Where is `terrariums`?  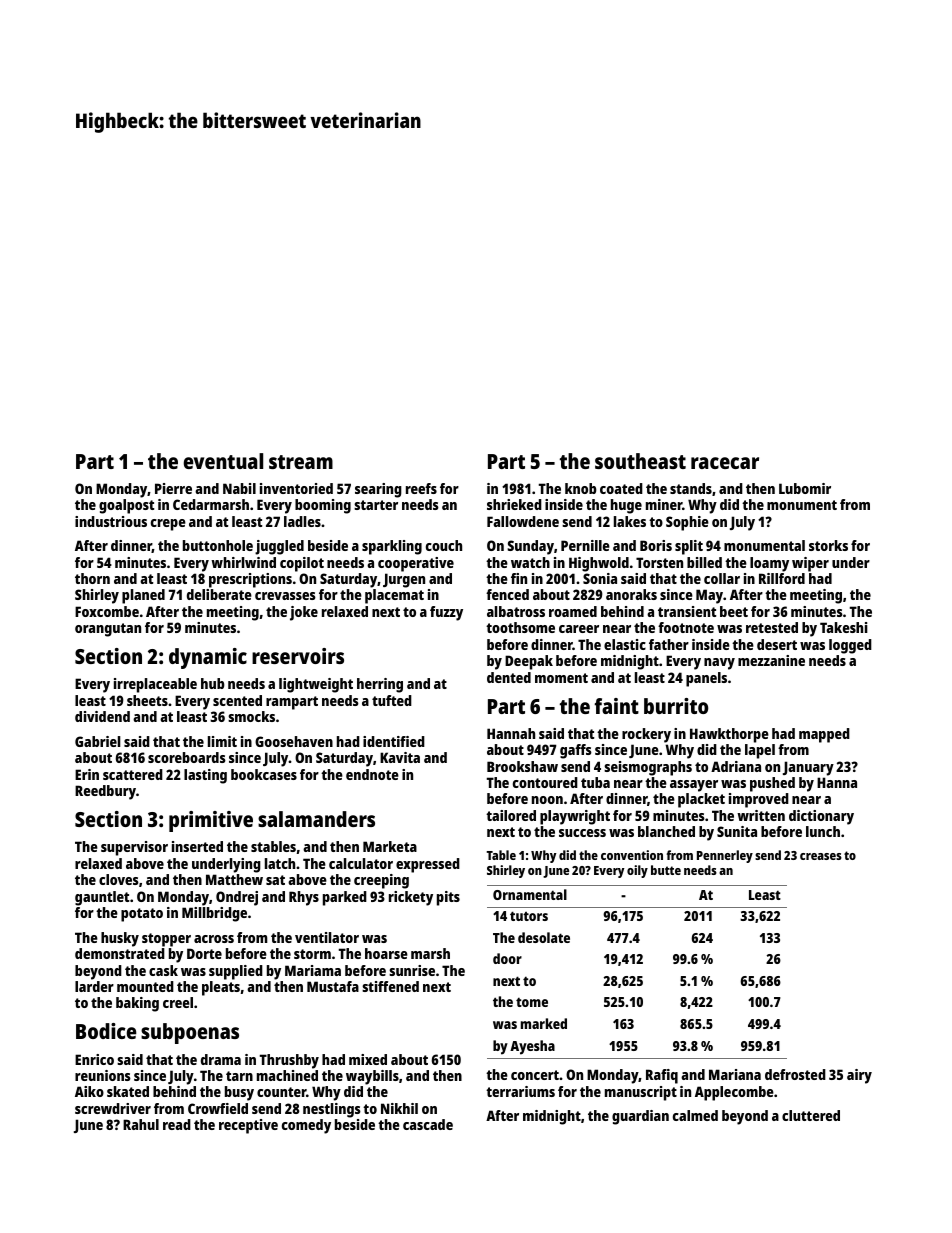
terrariums is located at coordinates (520, 1091).
